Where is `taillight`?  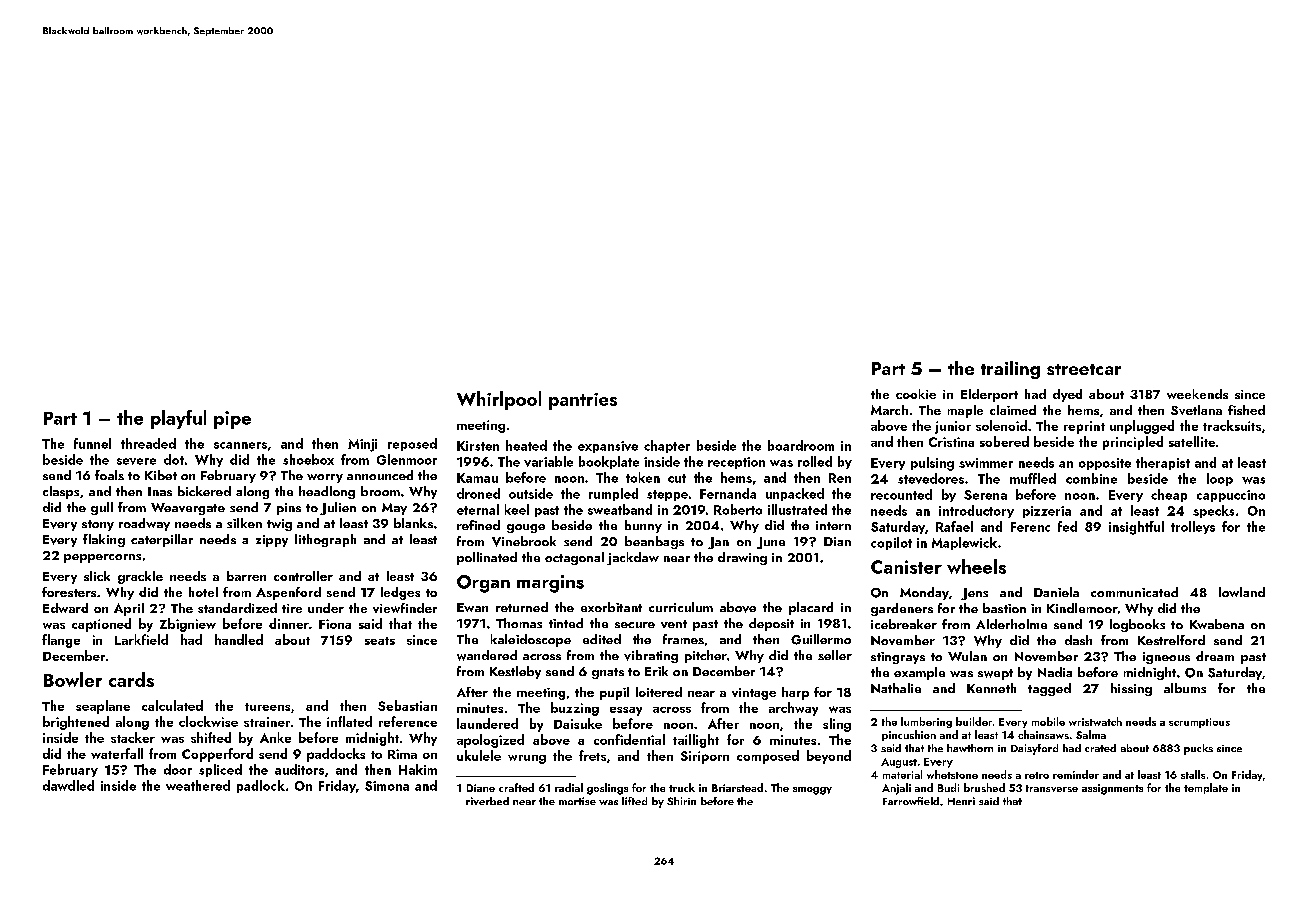 taillight is located at coordinates (696, 741).
